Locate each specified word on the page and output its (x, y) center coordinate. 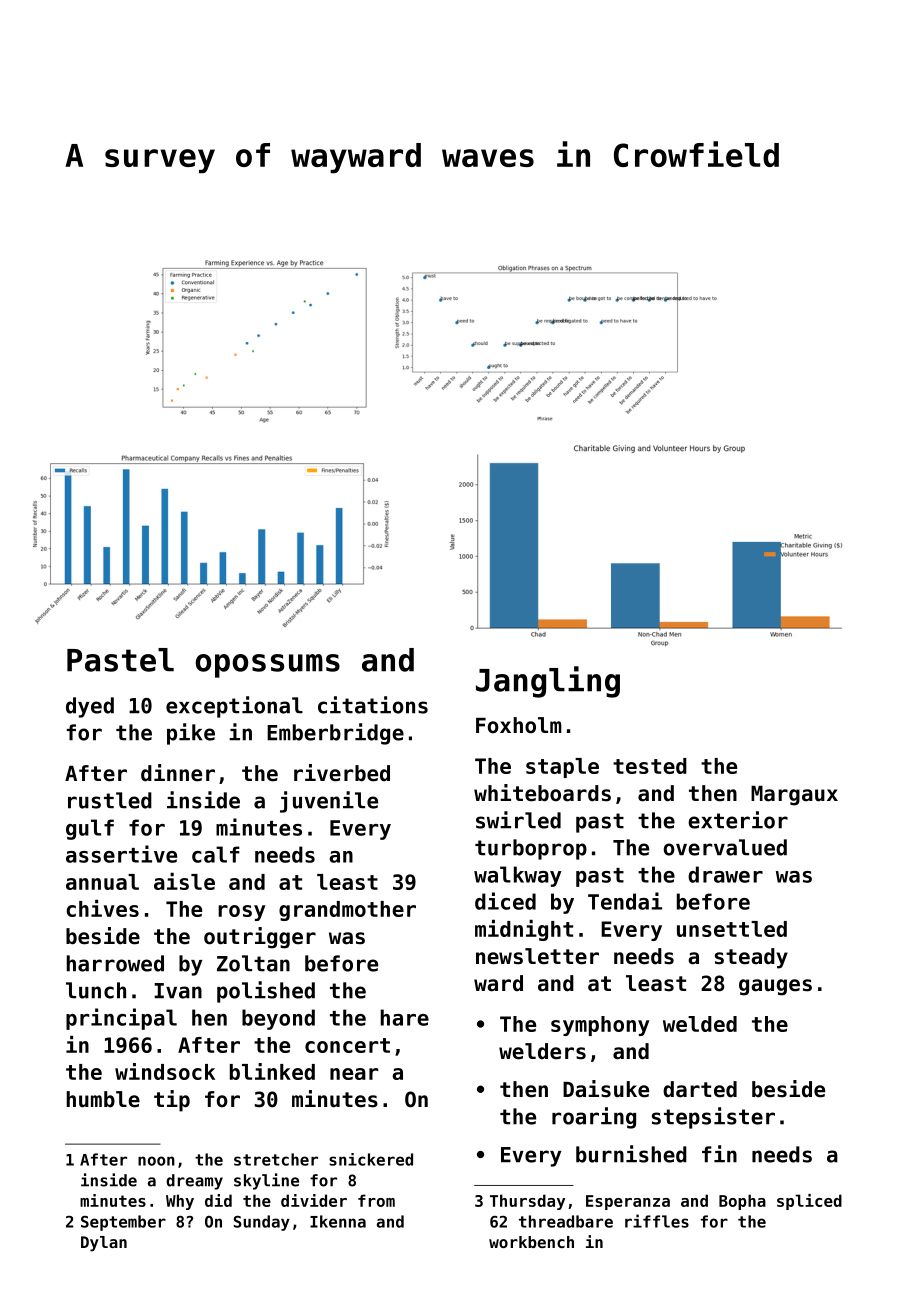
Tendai (625, 901)
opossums (267, 666)
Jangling (548, 682)
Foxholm (519, 725)
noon (156, 1161)
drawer (725, 874)
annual (102, 882)
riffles (657, 1221)
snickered (371, 1159)
